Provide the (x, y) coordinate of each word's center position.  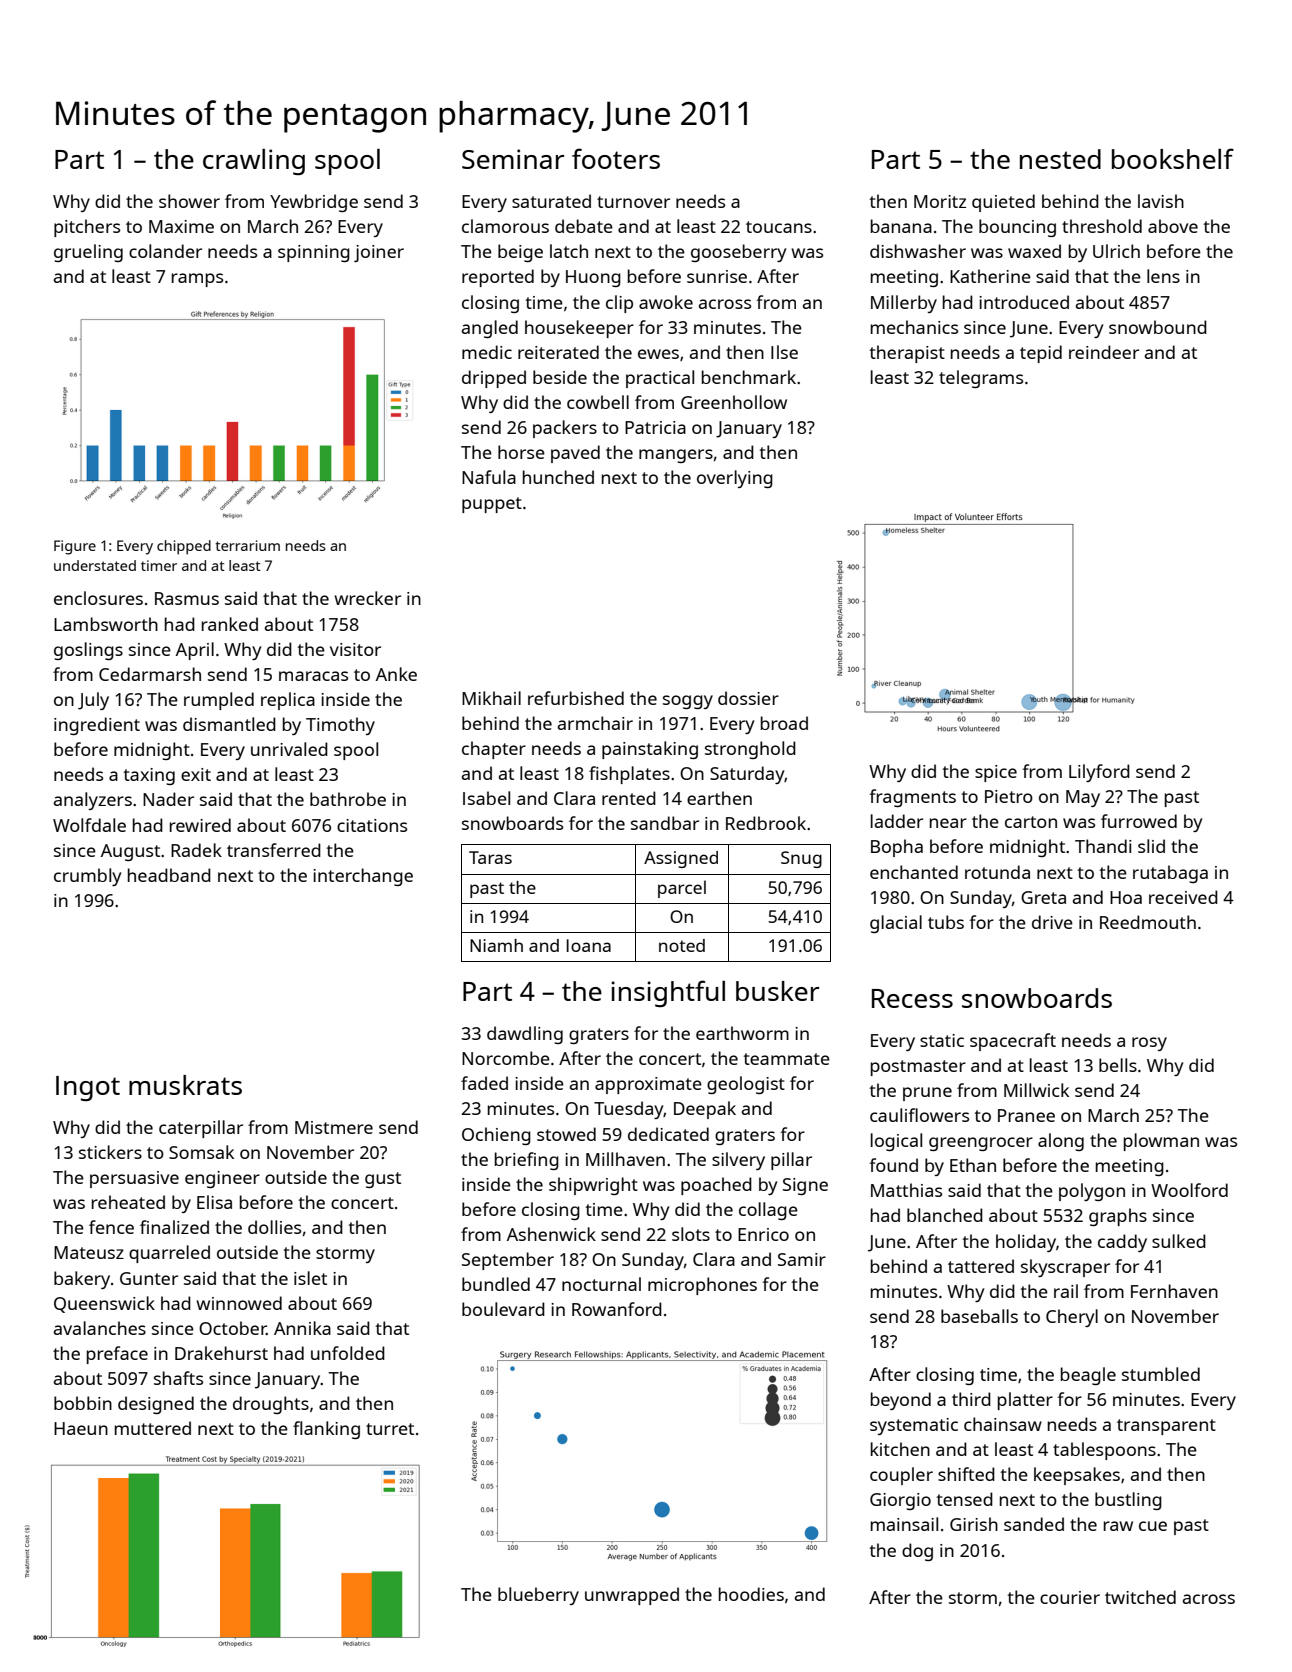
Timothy (340, 726)
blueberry (538, 1596)
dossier (748, 698)
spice (996, 773)
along (1061, 1142)
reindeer (1104, 352)
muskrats (185, 1085)
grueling (88, 253)
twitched (1140, 1597)
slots (691, 1234)
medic (487, 352)
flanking (326, 1430)
